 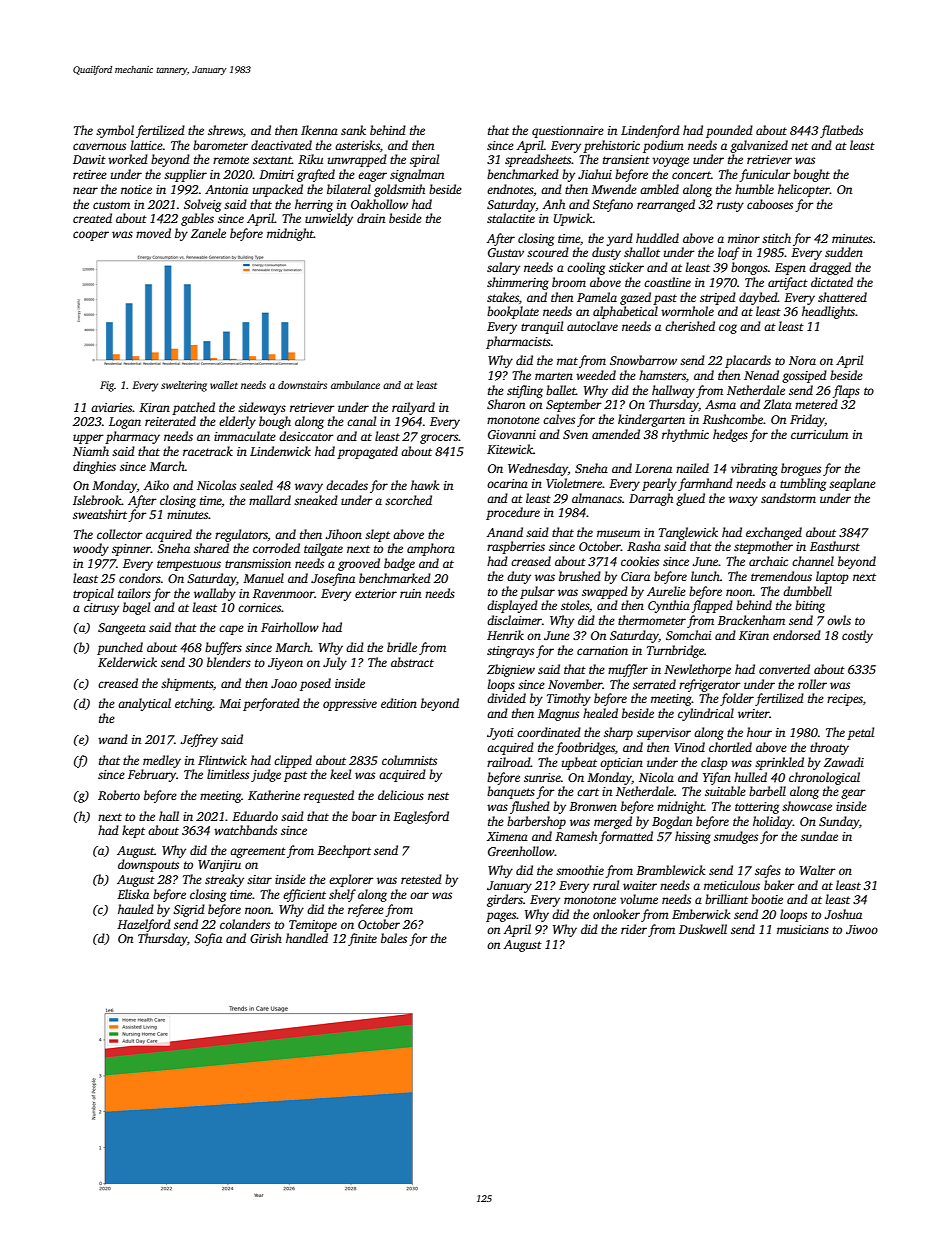 What do you see at coordinates (184, 386) in the image?
I see `sweltering` at bounding box center [184, 386].
